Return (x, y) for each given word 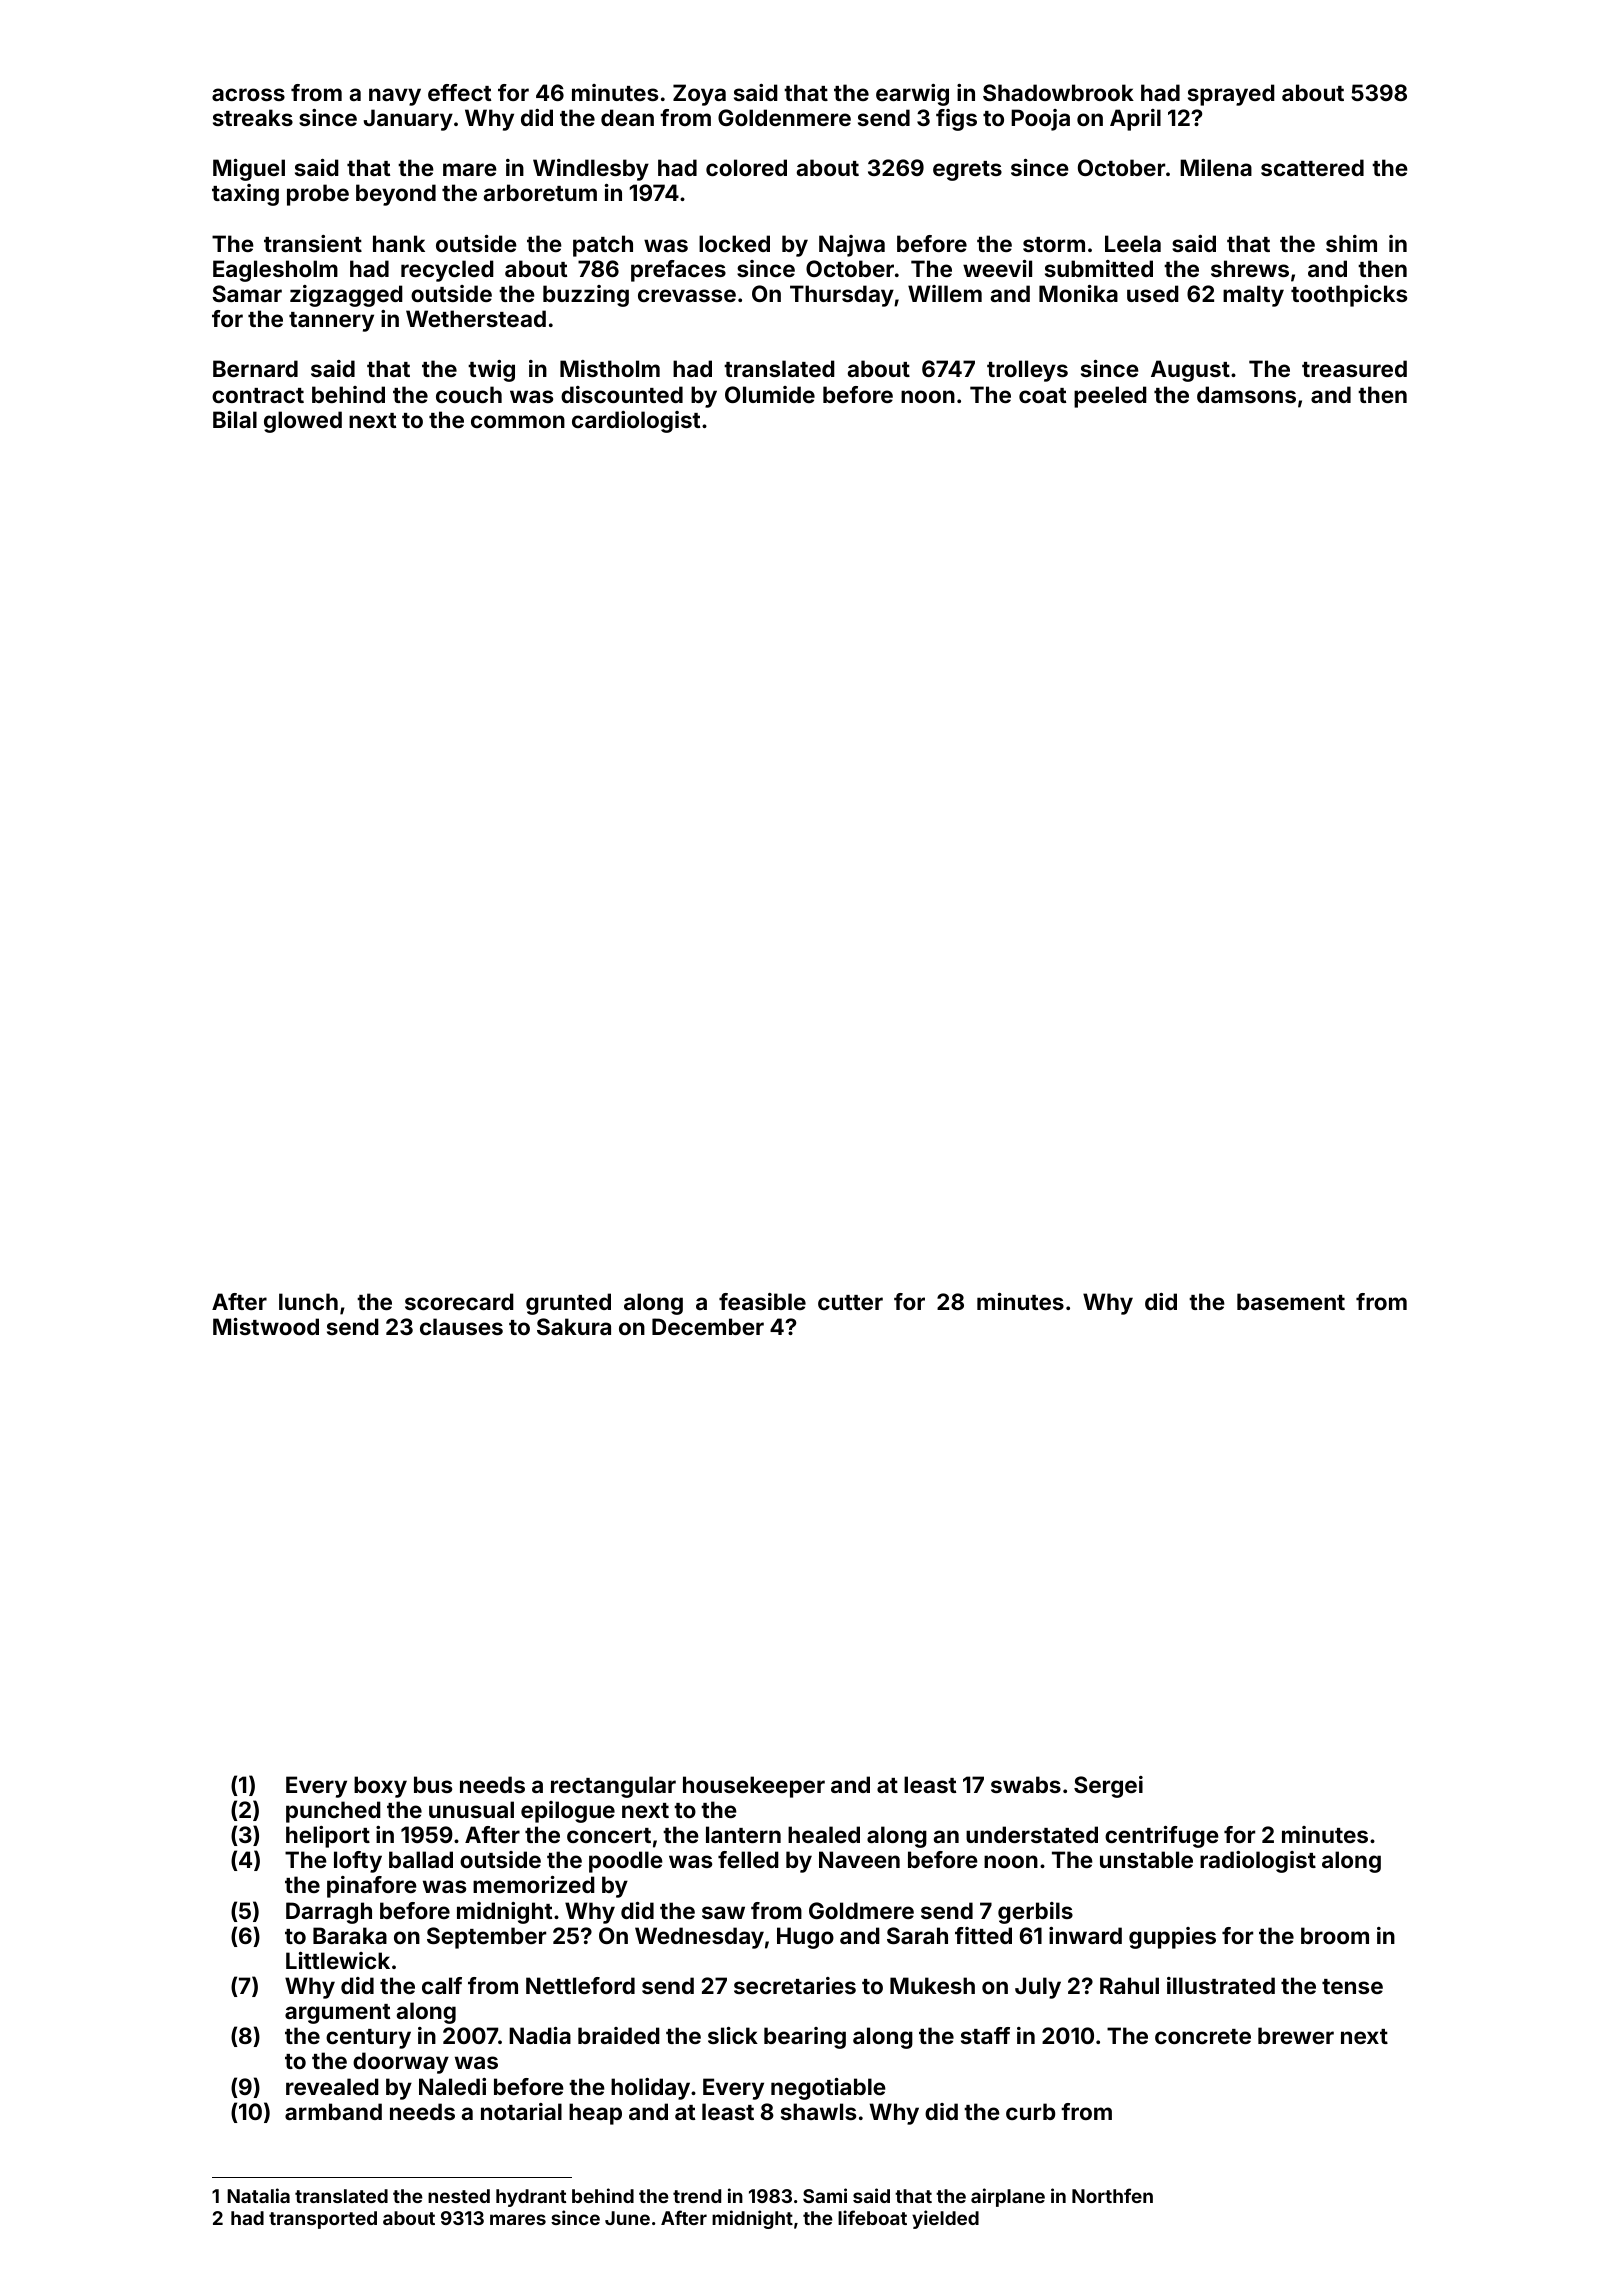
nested (459, 2196)
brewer (1296, 2035)
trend (697, 2196)
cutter (850, 1302)
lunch (308, 1301)
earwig (912, 95)
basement (1291, 1301)
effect (459, 92)
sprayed (1231, 95)
